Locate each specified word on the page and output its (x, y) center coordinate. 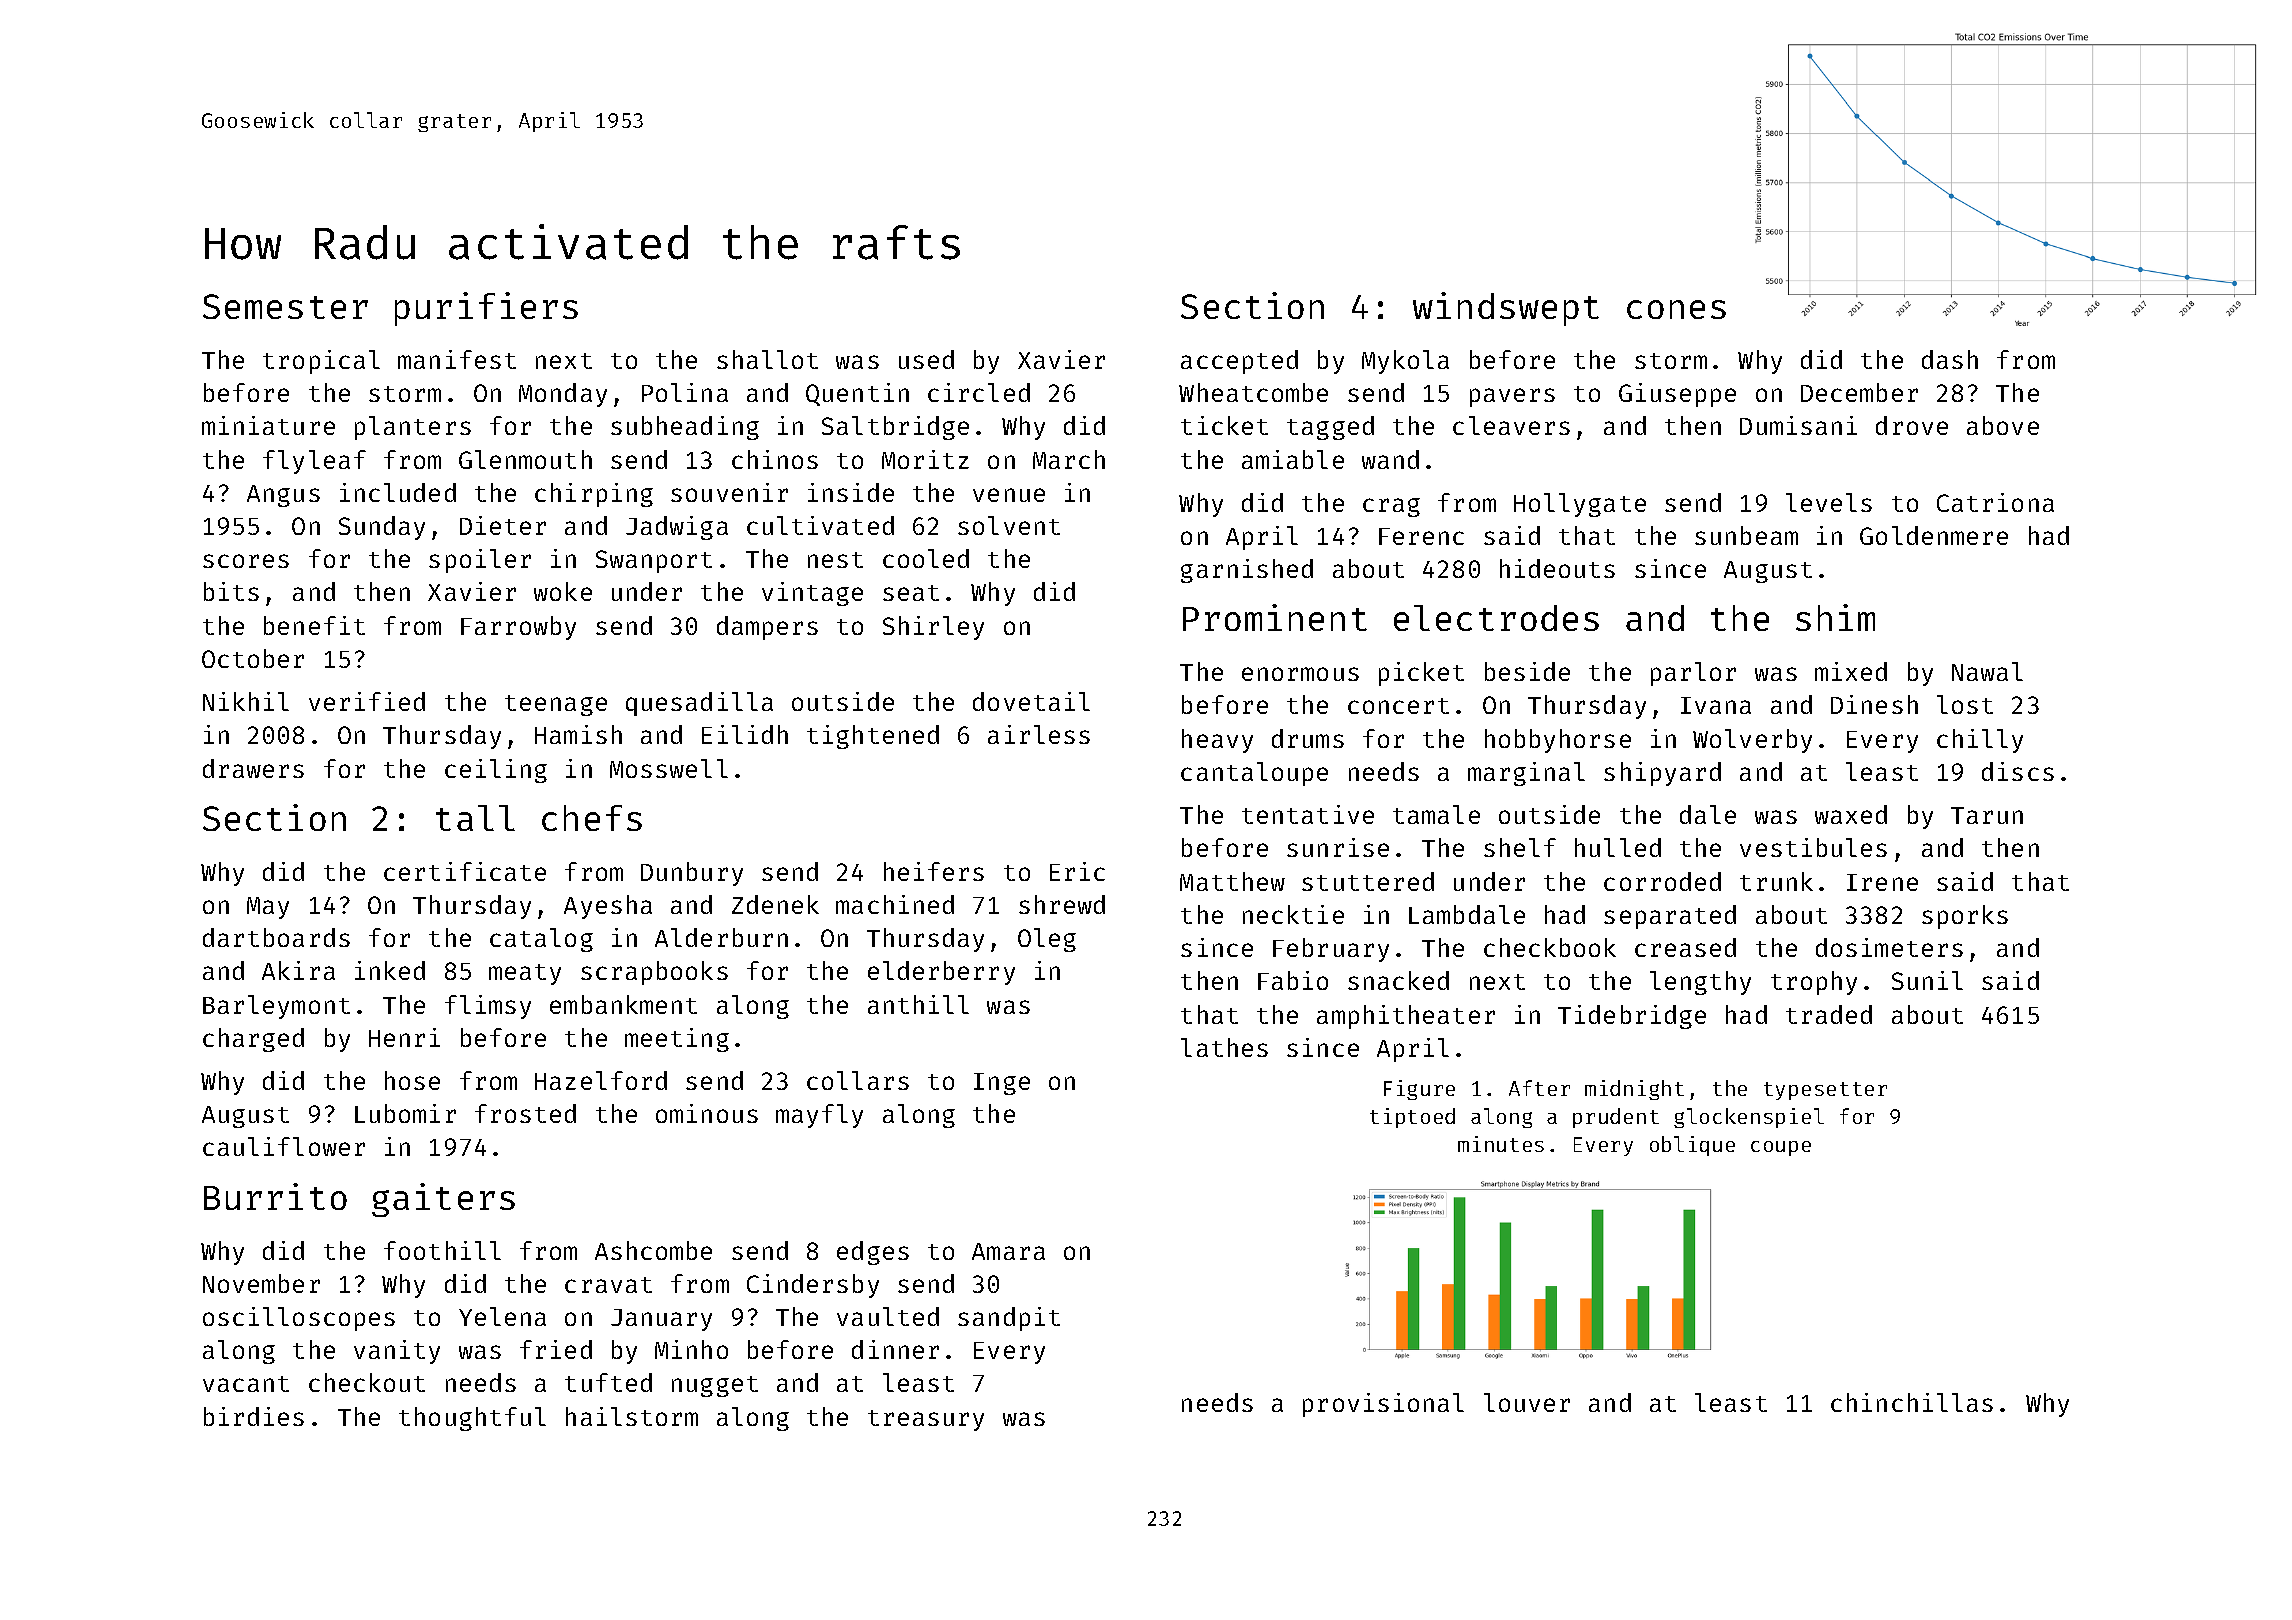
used (926, 359)
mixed (1851, 671)
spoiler (480, 561)
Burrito (275, 1196)
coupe (1781, 1148)
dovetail (1031, 701)
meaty (525, 974)
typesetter (1825, 1091)
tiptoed (1412, 1118)
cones (1676, 309)
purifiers (486, 309)
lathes (1224, 1047)
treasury (926, 1420)
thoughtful (472, 1419)
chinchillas (1912, 1402)
